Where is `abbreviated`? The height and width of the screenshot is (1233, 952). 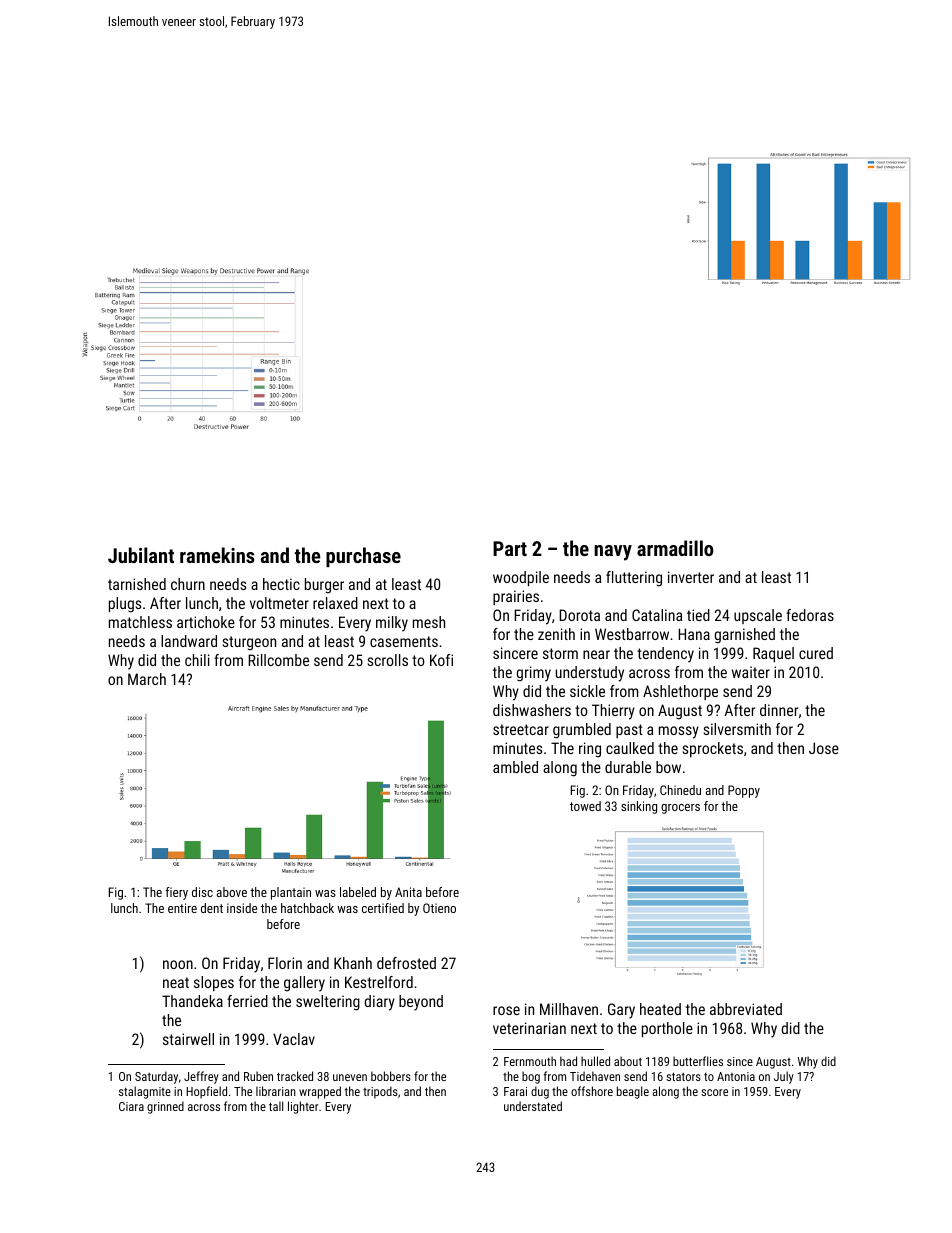 abbreviated is located at coordinates (746, 1009).
